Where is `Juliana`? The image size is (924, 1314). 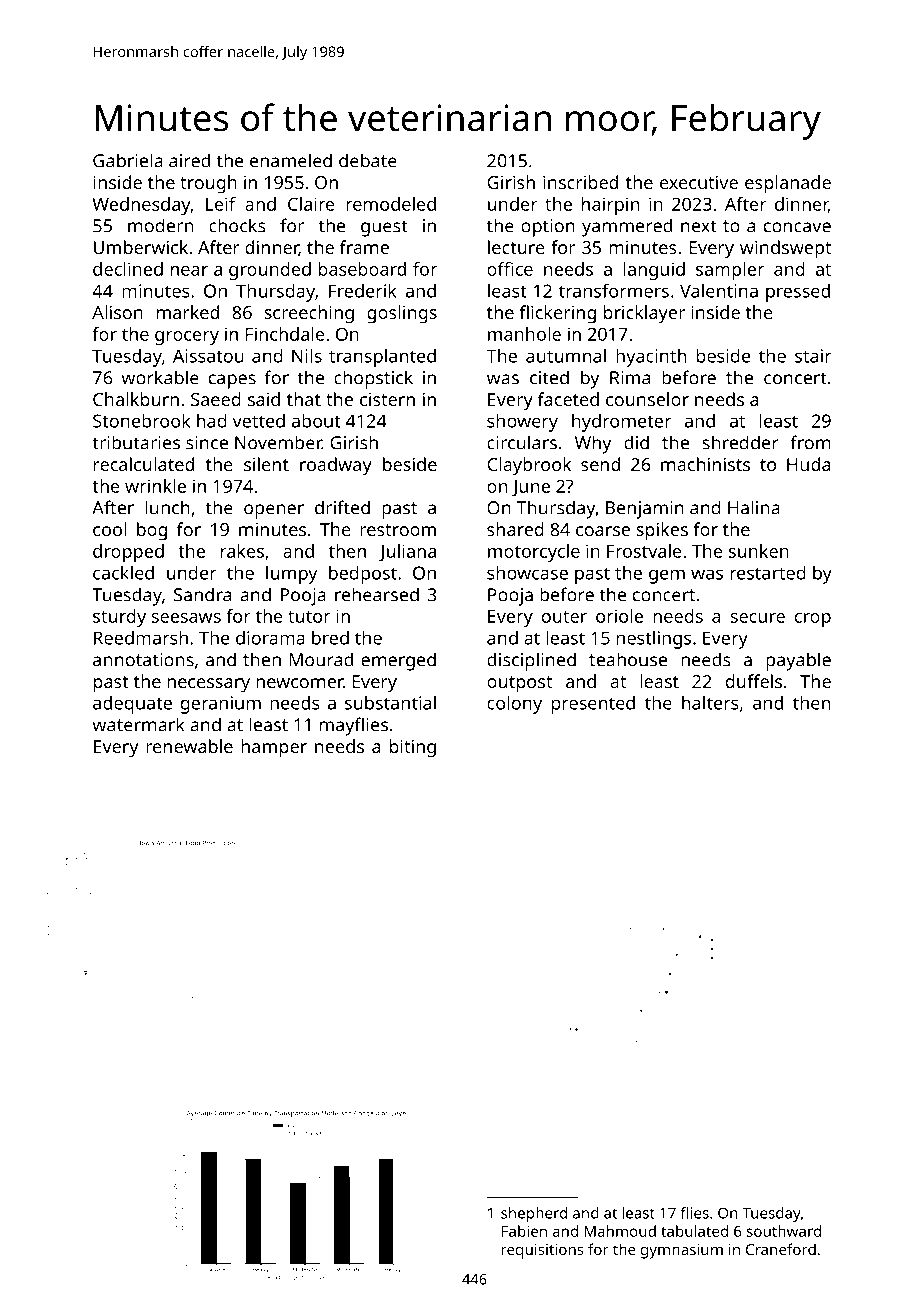 Juliana is located at coordinates (407, 552).
